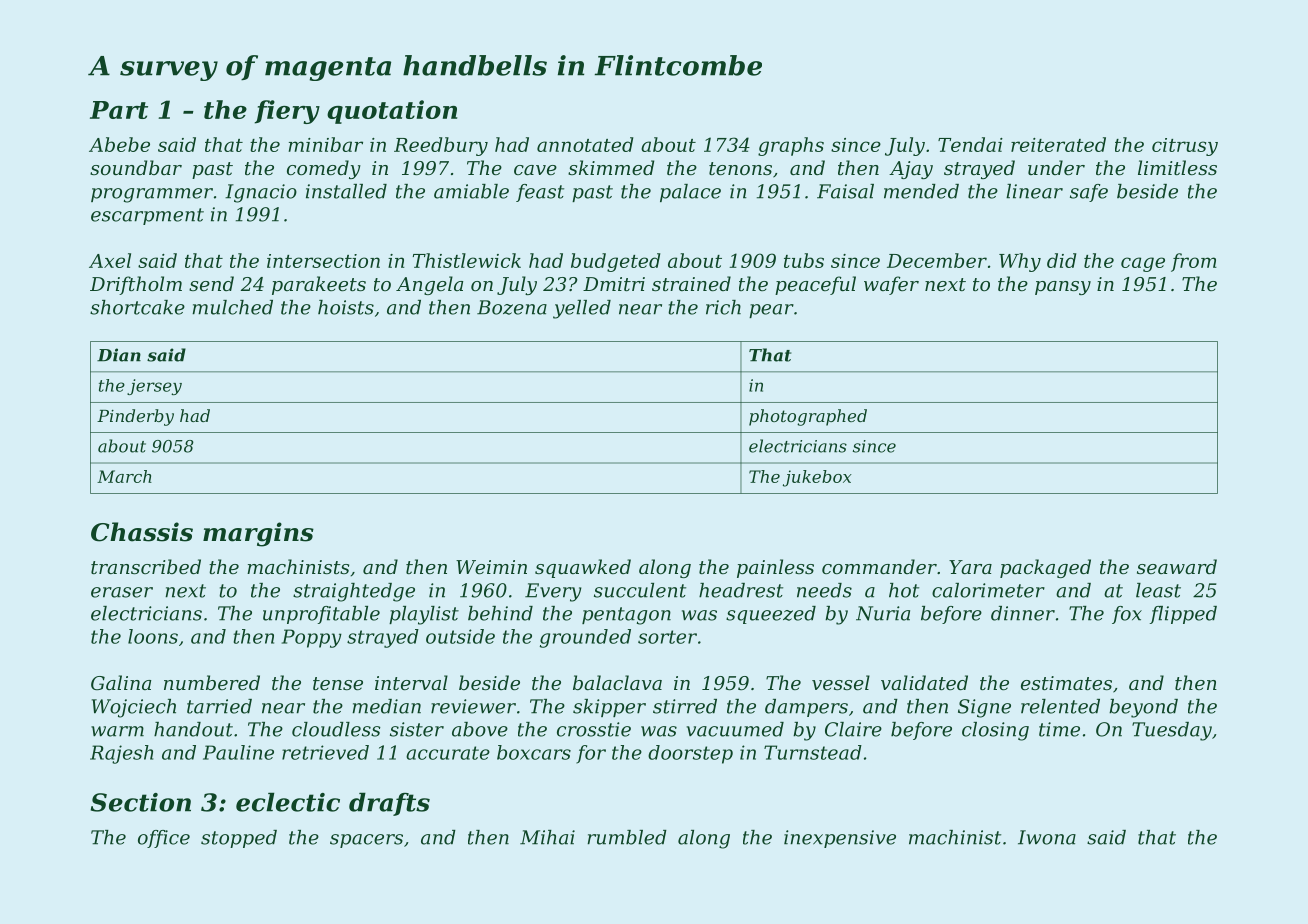 This screenshot has height=924, width=1308. What do you see at coordinates (258, 534) in the screenshot?
I see `margins` at bounding box center [258, 534].
